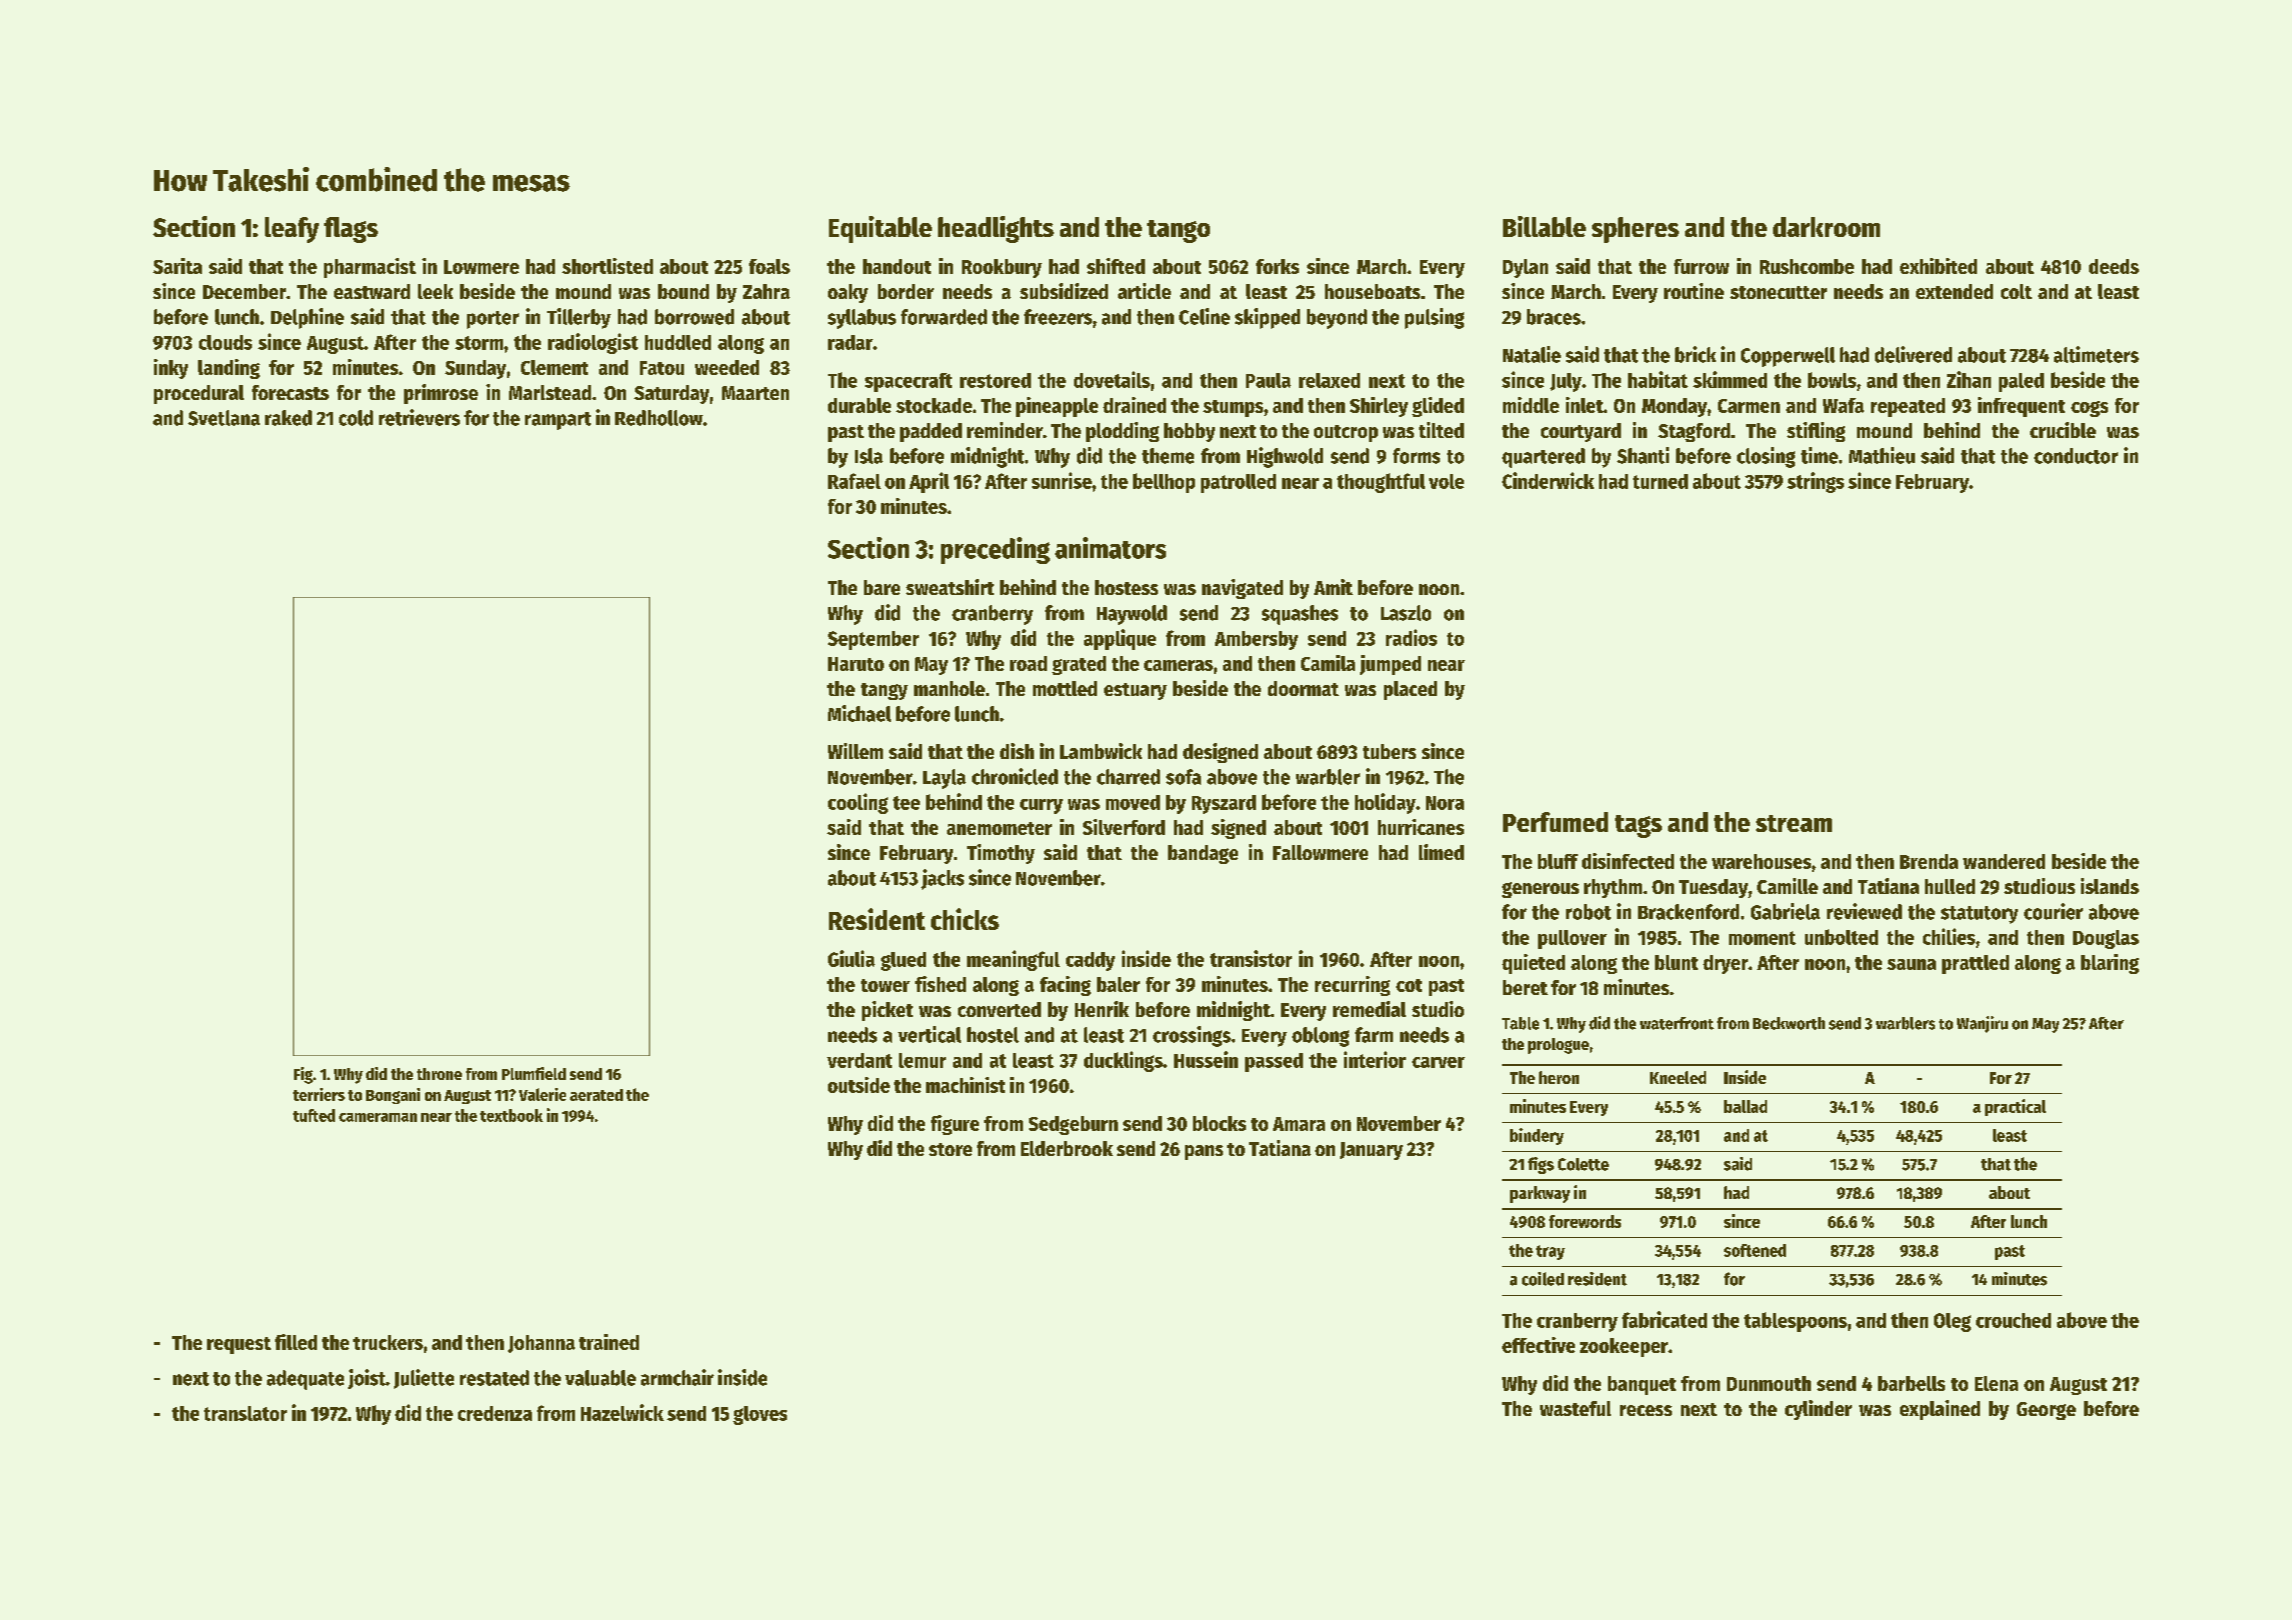  What do you see at coordinates (319, 1094) in the screenshot?
I see `terriers` at bounding box center [319, 1094].
